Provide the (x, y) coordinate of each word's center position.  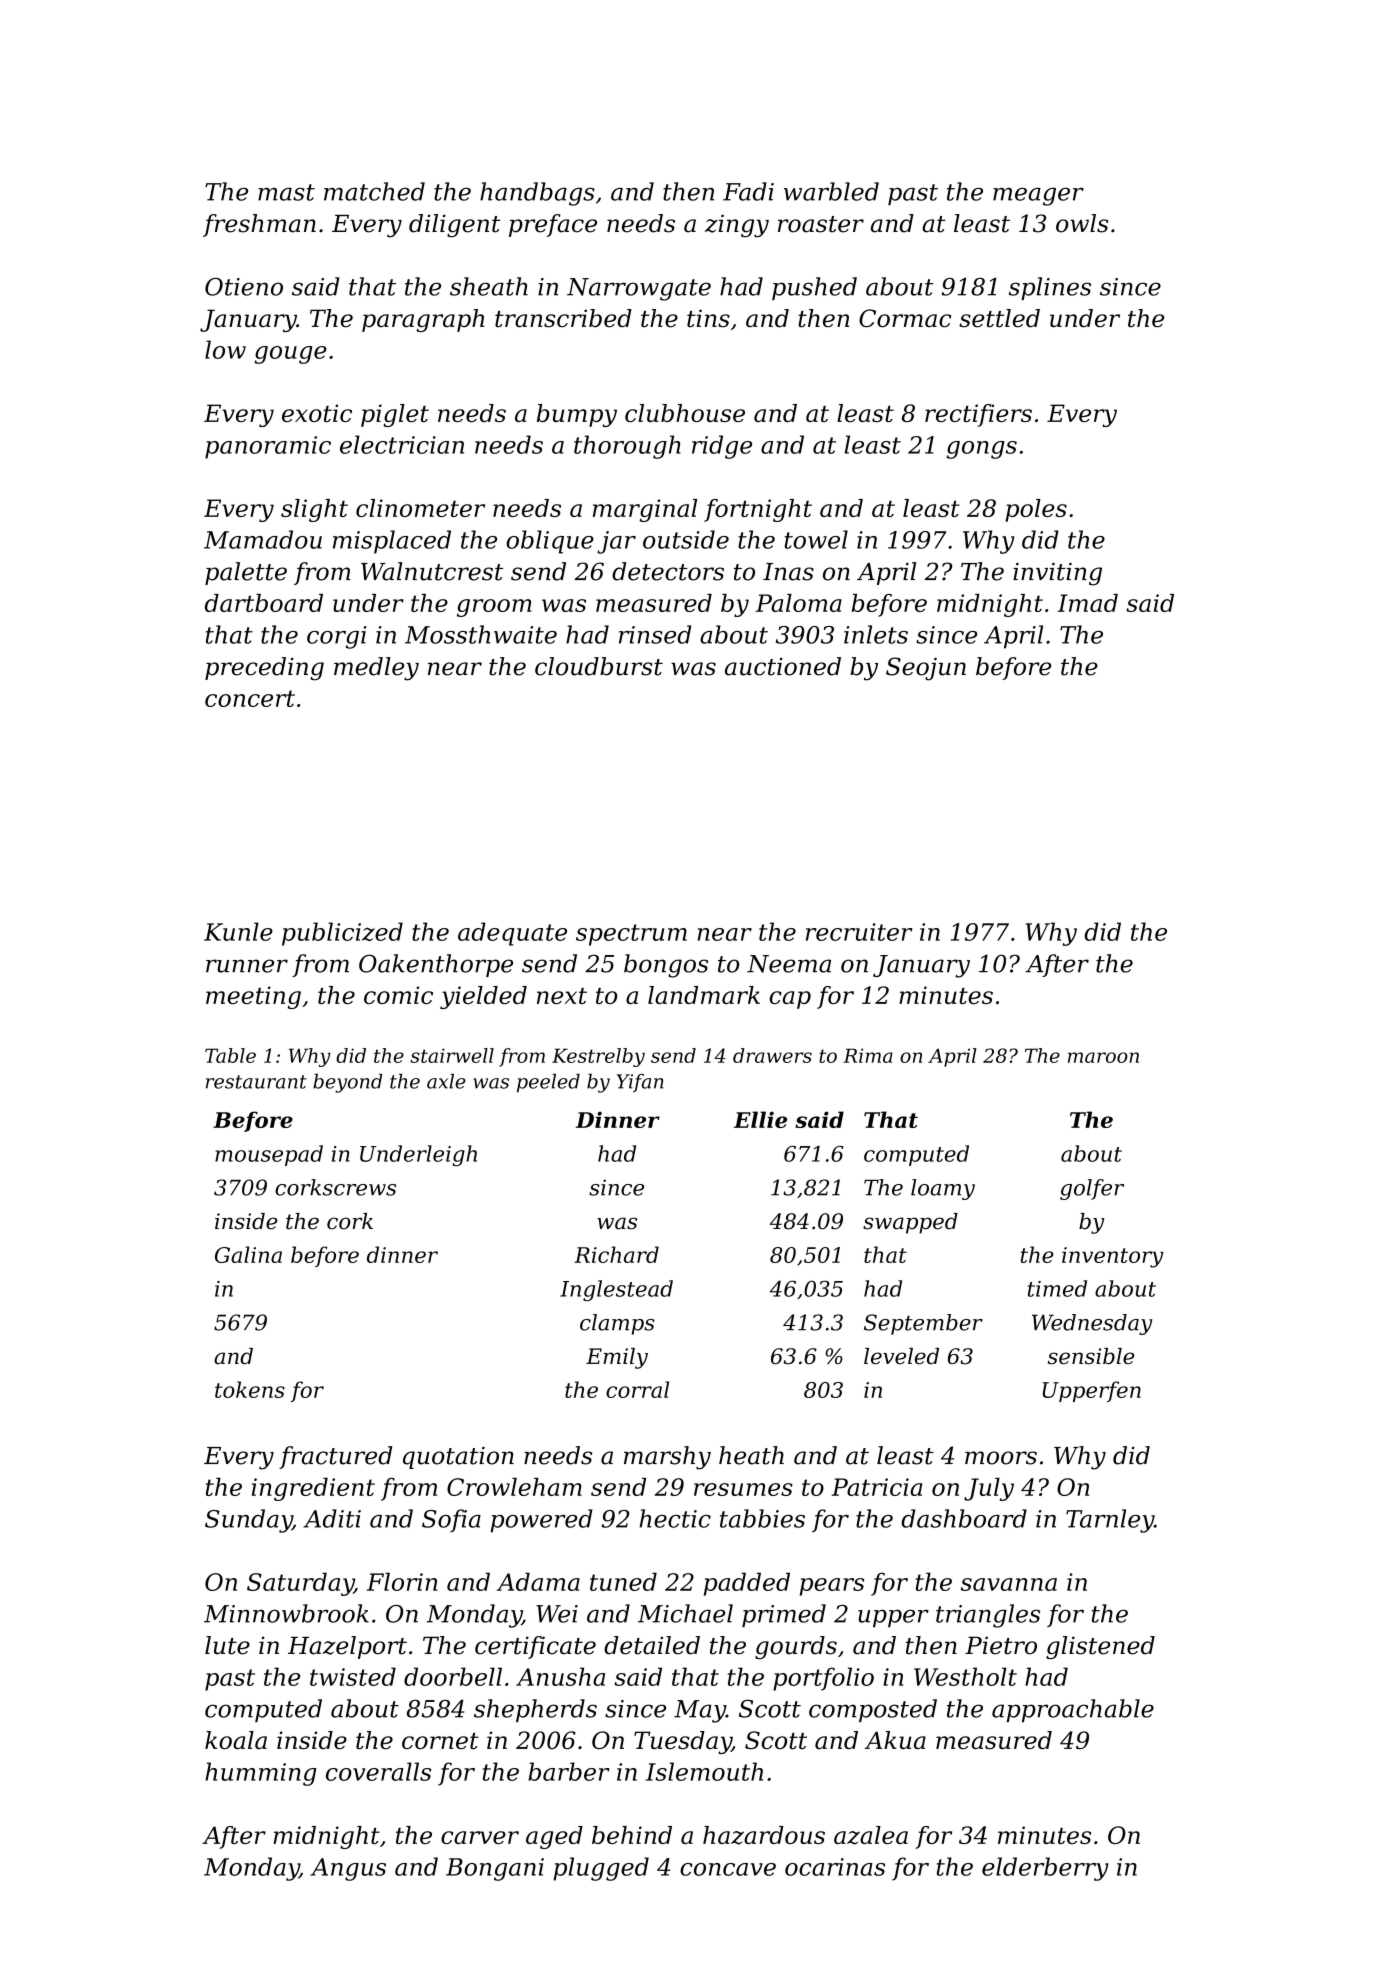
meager (1038, 197)
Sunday (248, 1521)
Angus (348, 1869)
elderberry (1045, 1869)
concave (728, 1869)
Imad (1087, 603)
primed (784, 1615)
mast (286, 192)
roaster (821, 224)
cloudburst (599, 666)
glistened (1100, 1647)
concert (250, 698)
